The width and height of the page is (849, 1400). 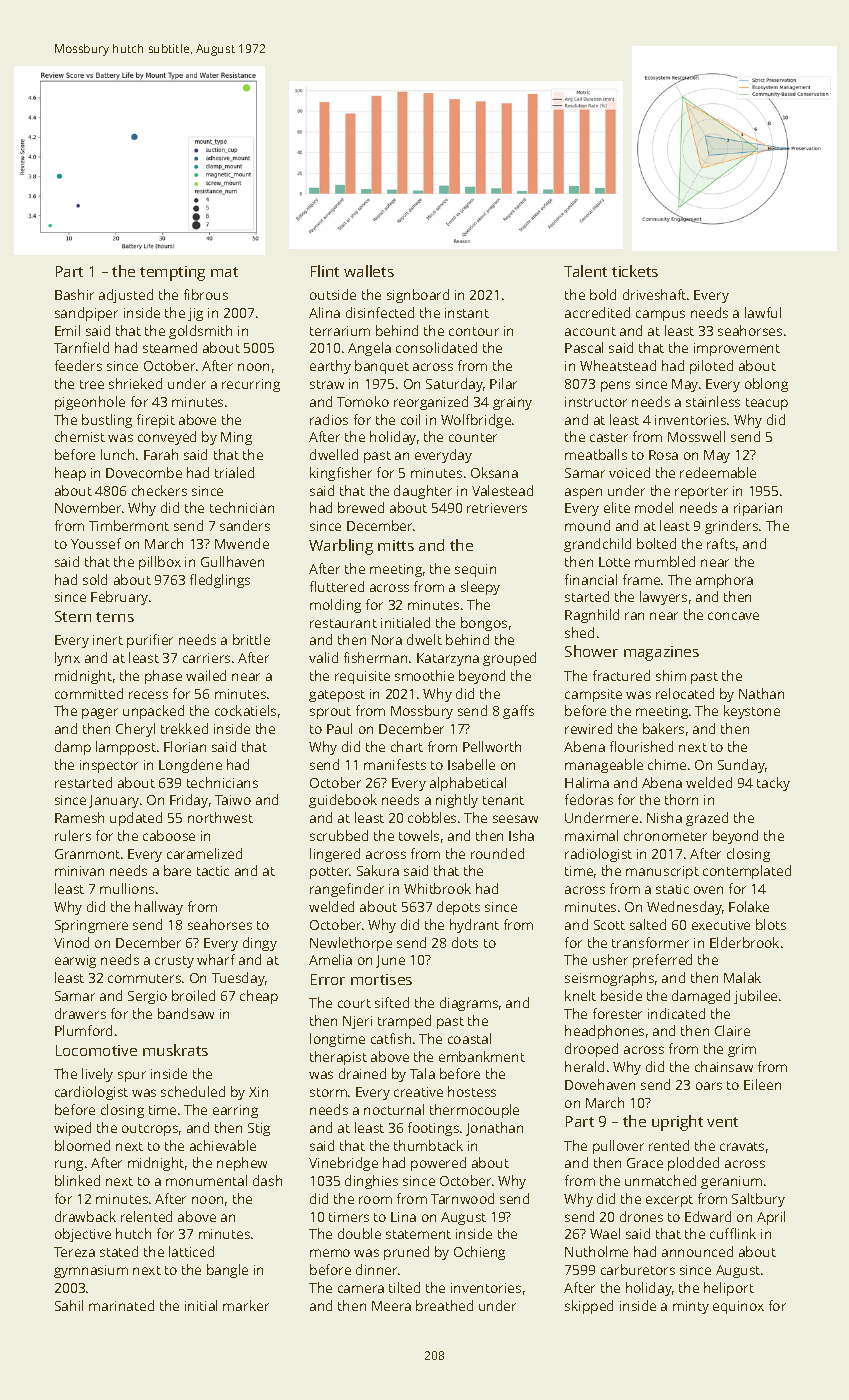 I want to click on Bashir, so click(x=74, y=294).
